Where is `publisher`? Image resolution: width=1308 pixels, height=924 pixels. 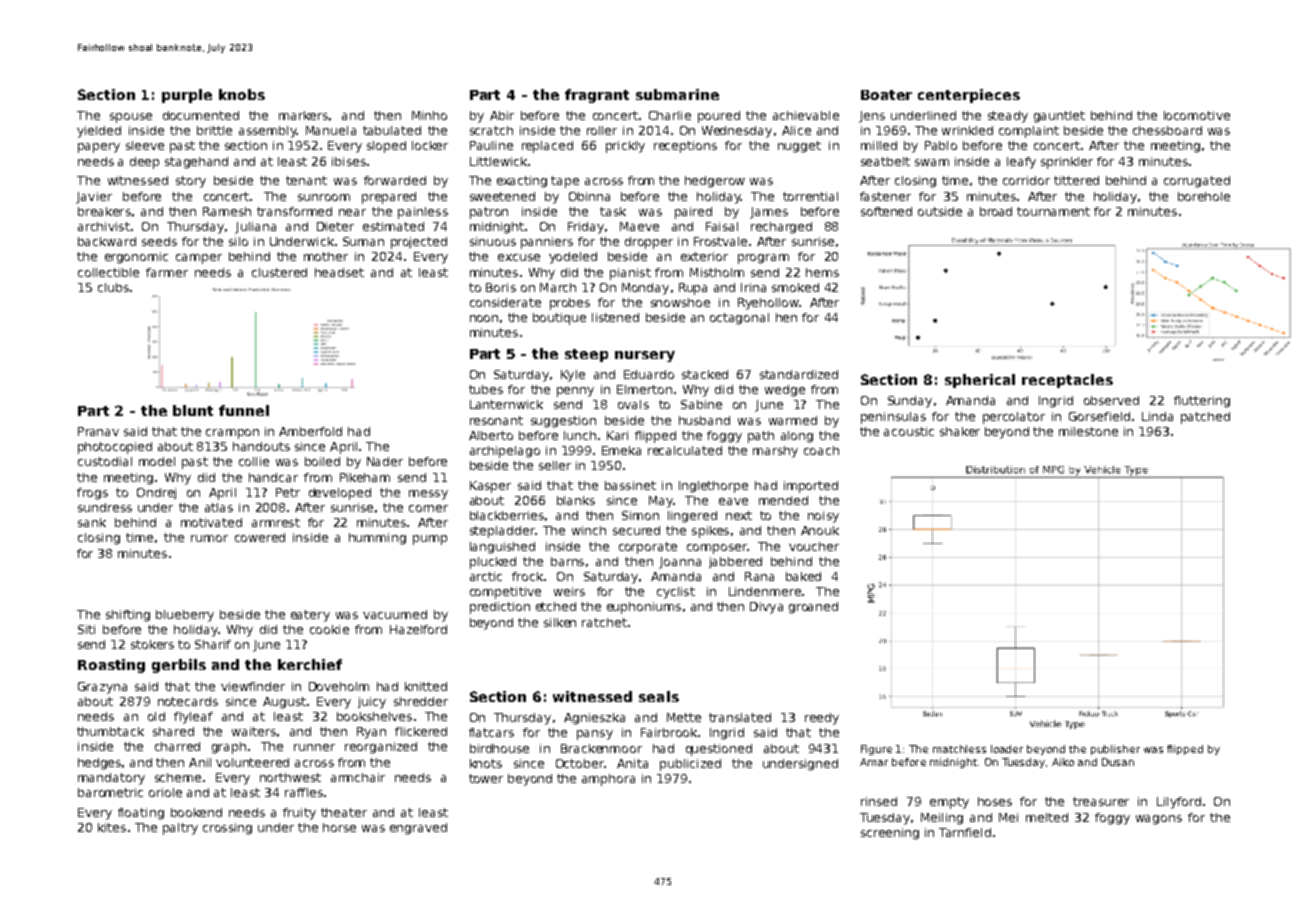 publisher is located at coordinates (1115, 750).
